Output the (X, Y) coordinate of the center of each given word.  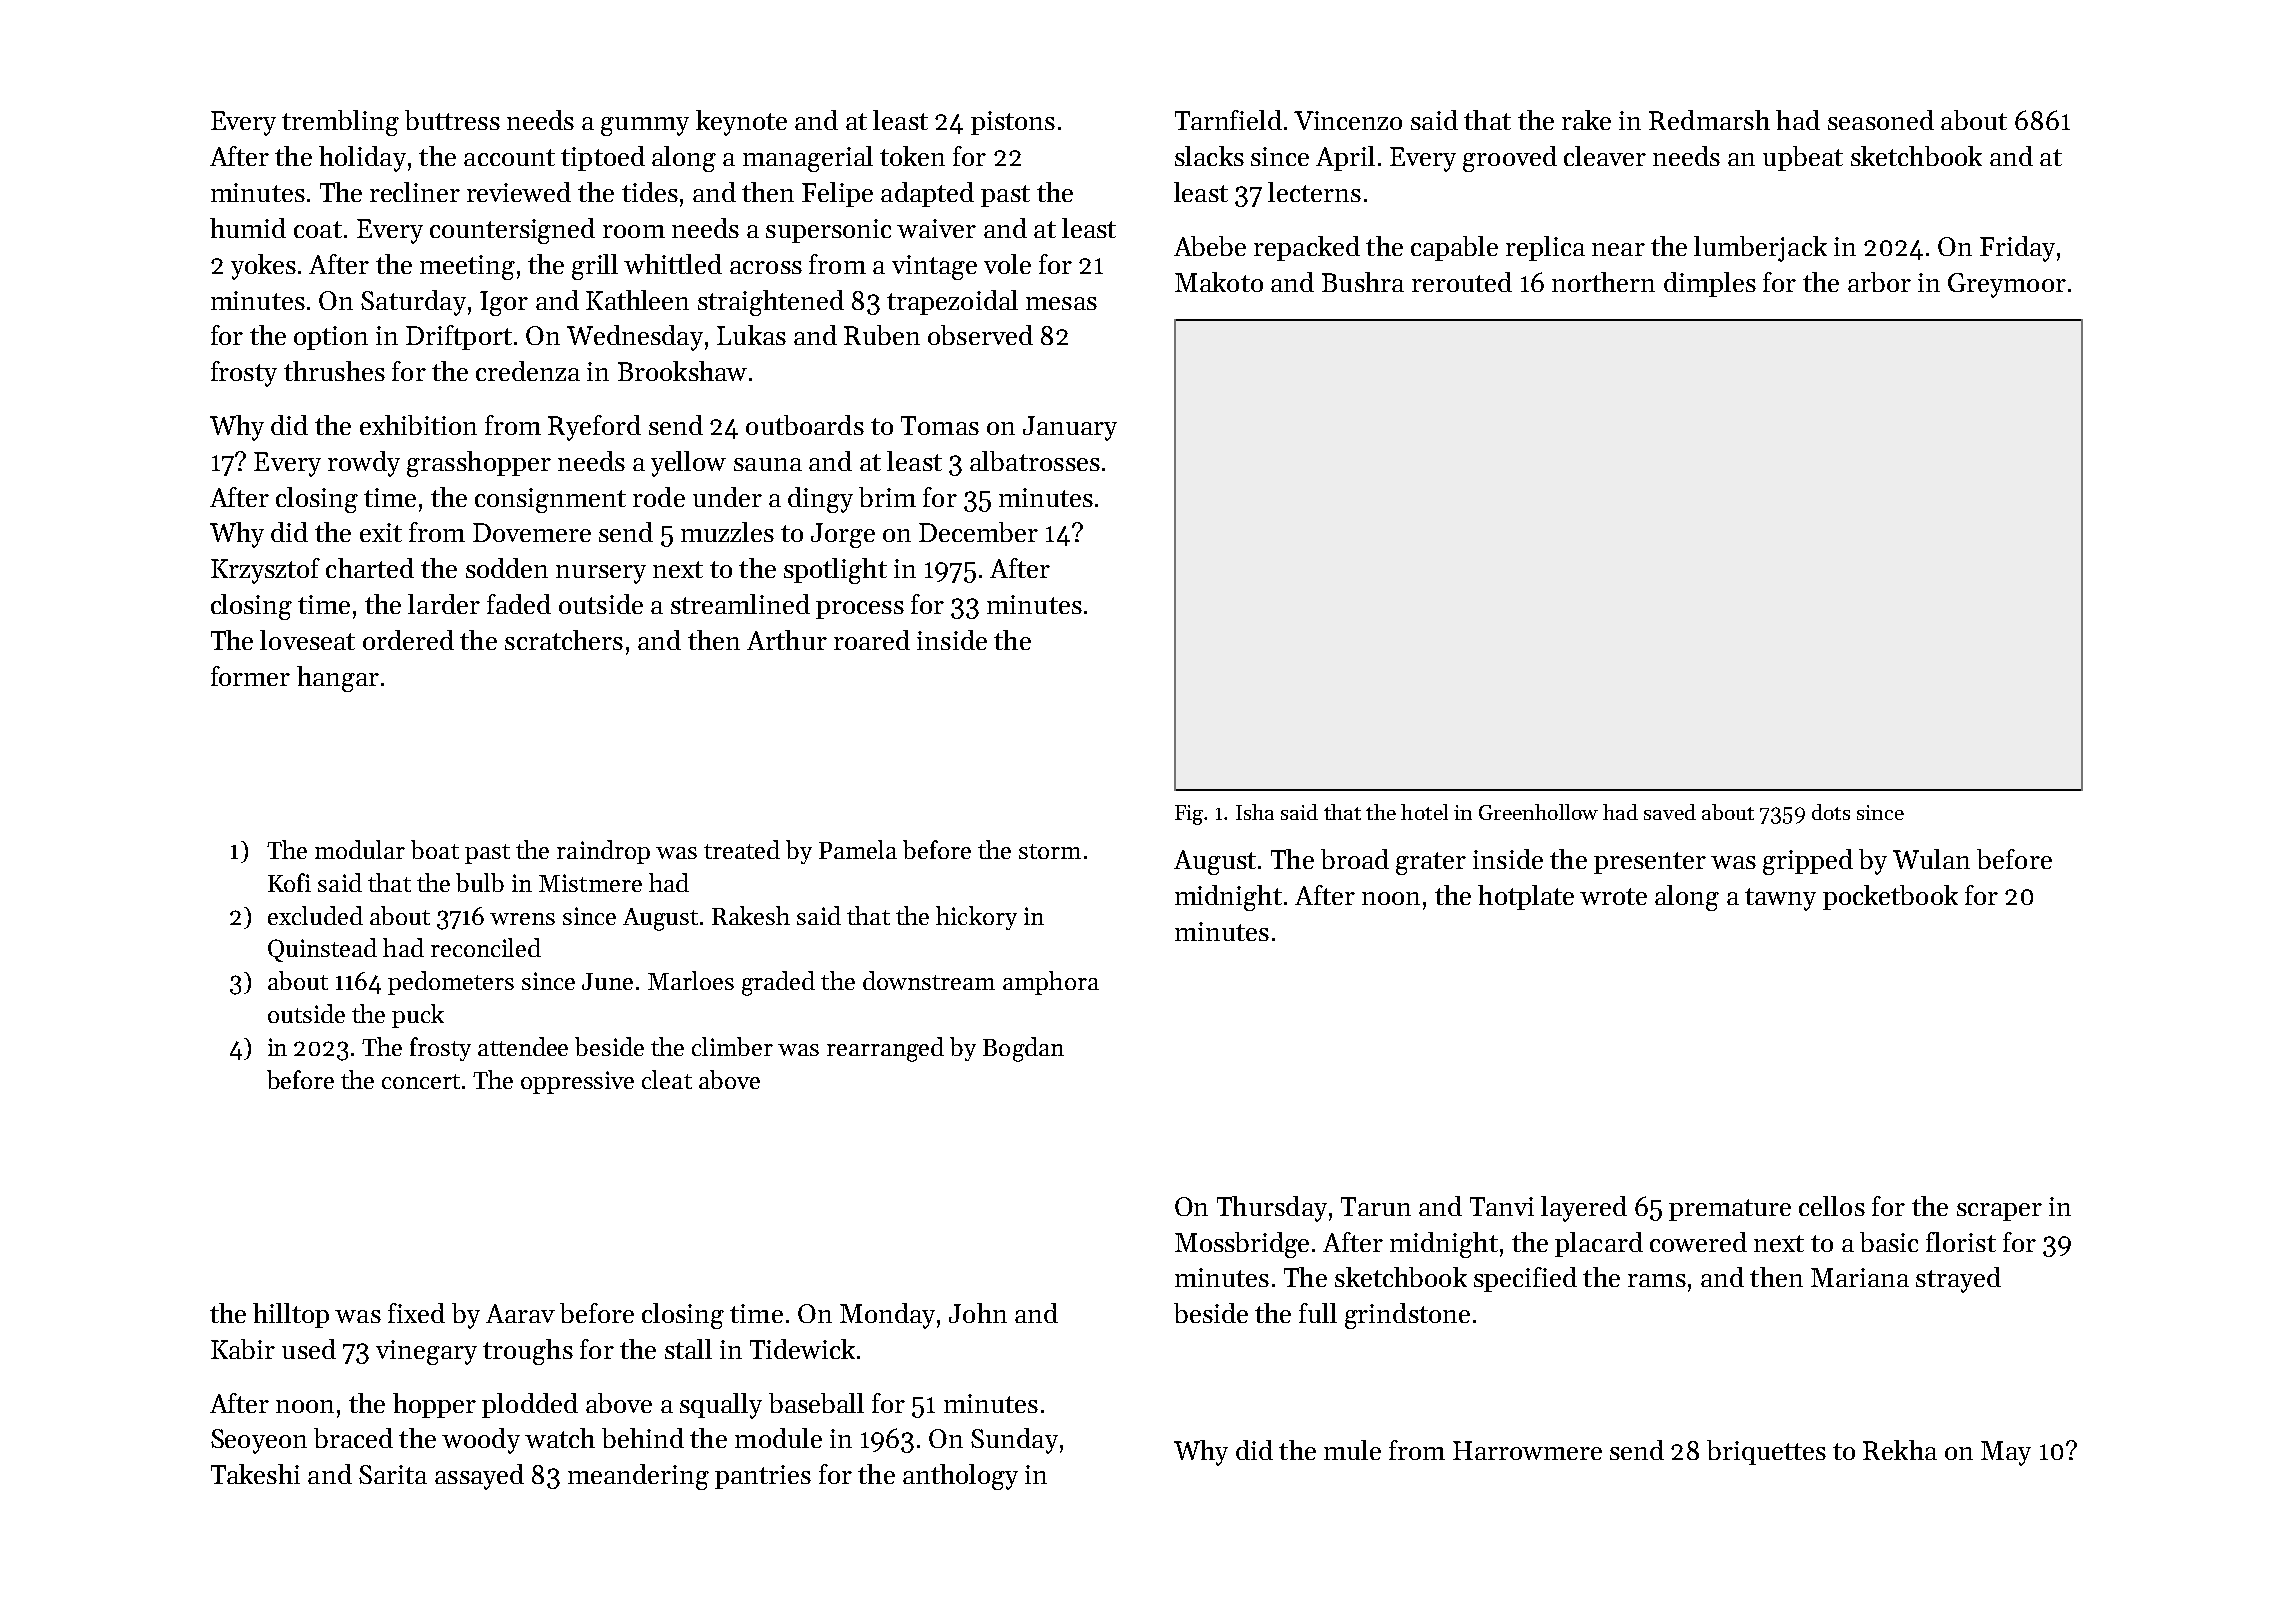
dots (1831, 812)
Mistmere (590, 883)
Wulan (1931, 859)
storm (1050, 851)
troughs (528, 1352)
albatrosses (1035, 461)
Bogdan (1023, 1049)
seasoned (1881, 120)
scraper (1999, 1212)
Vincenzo (1348, 120)
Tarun (1376, 1206)
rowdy (364, 464)
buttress (452, 120)
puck (418, 1016)
